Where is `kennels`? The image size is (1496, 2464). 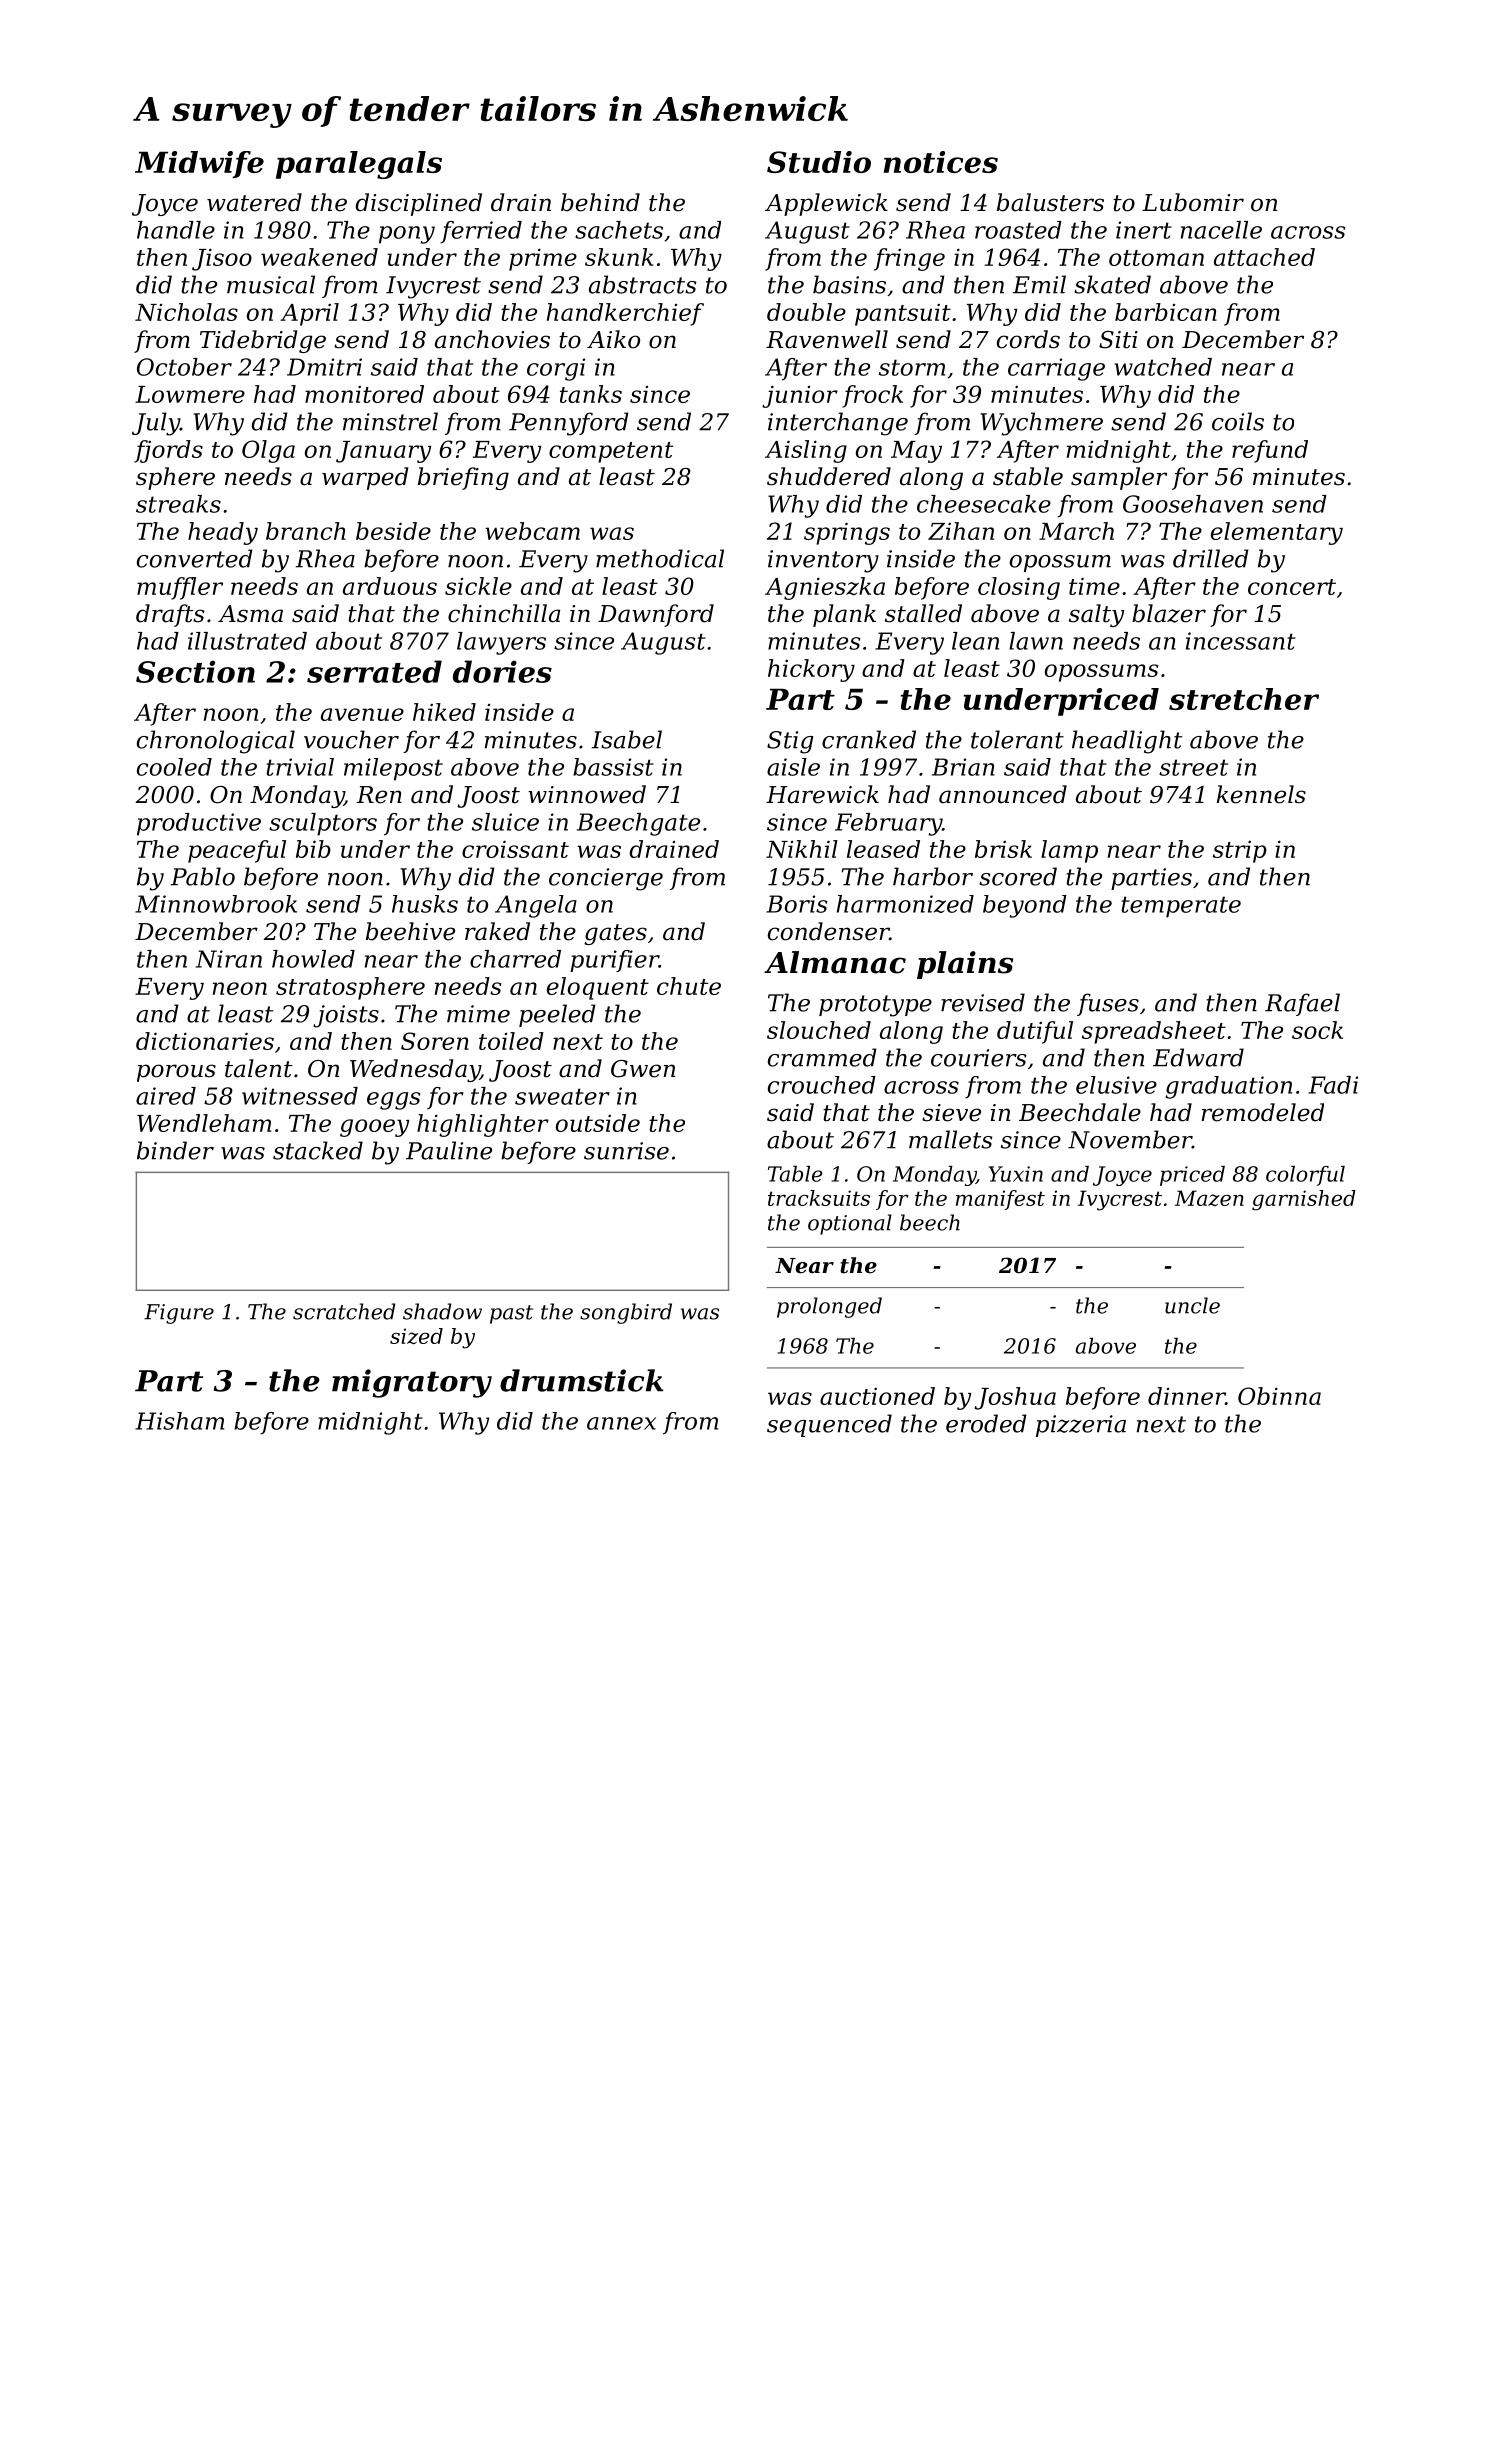
kennels is located at coordinates (1261, 794).
